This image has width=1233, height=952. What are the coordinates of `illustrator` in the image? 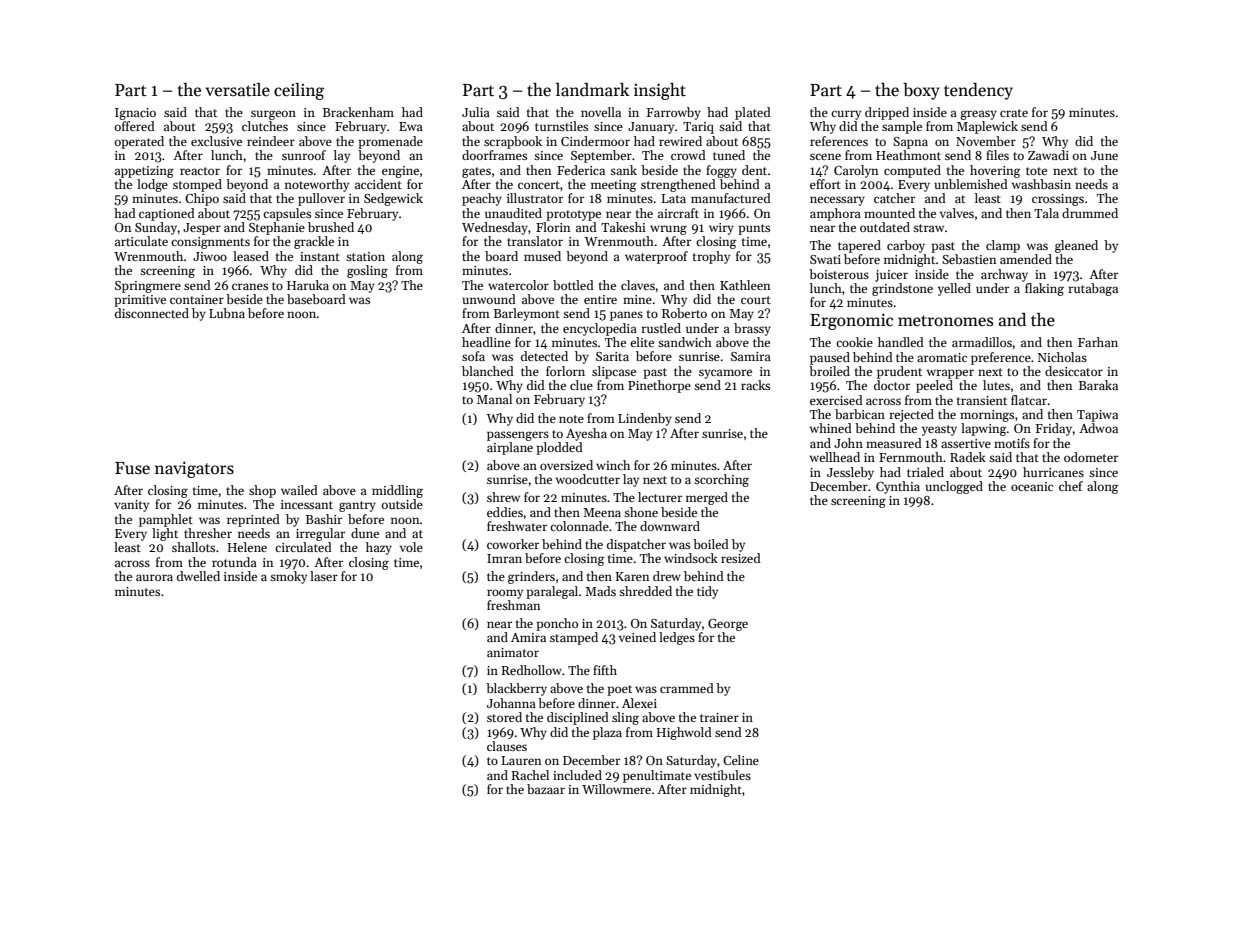 It's located at (535, 198).
